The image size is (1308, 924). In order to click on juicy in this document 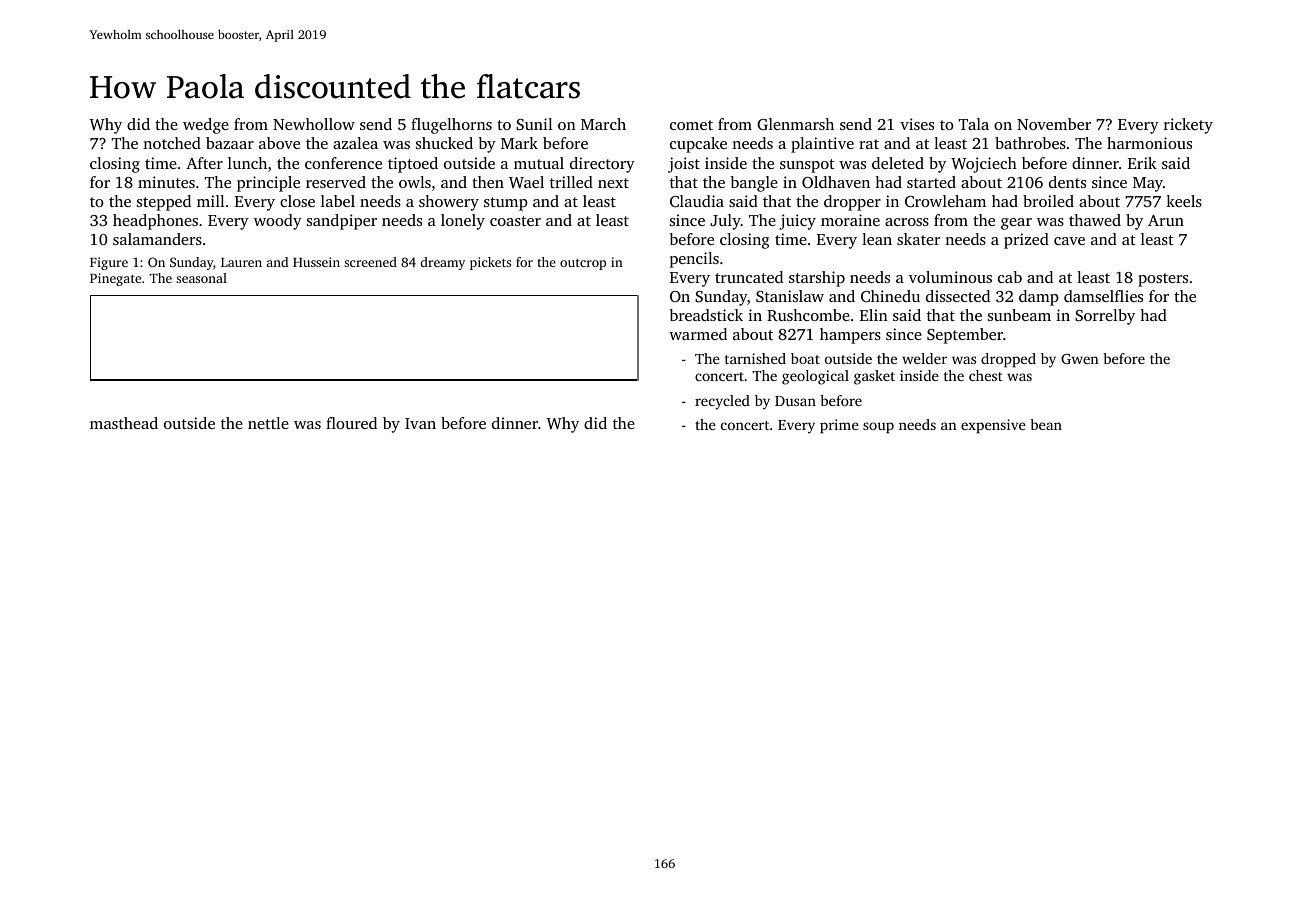, I will do `click(797, 222)`.
